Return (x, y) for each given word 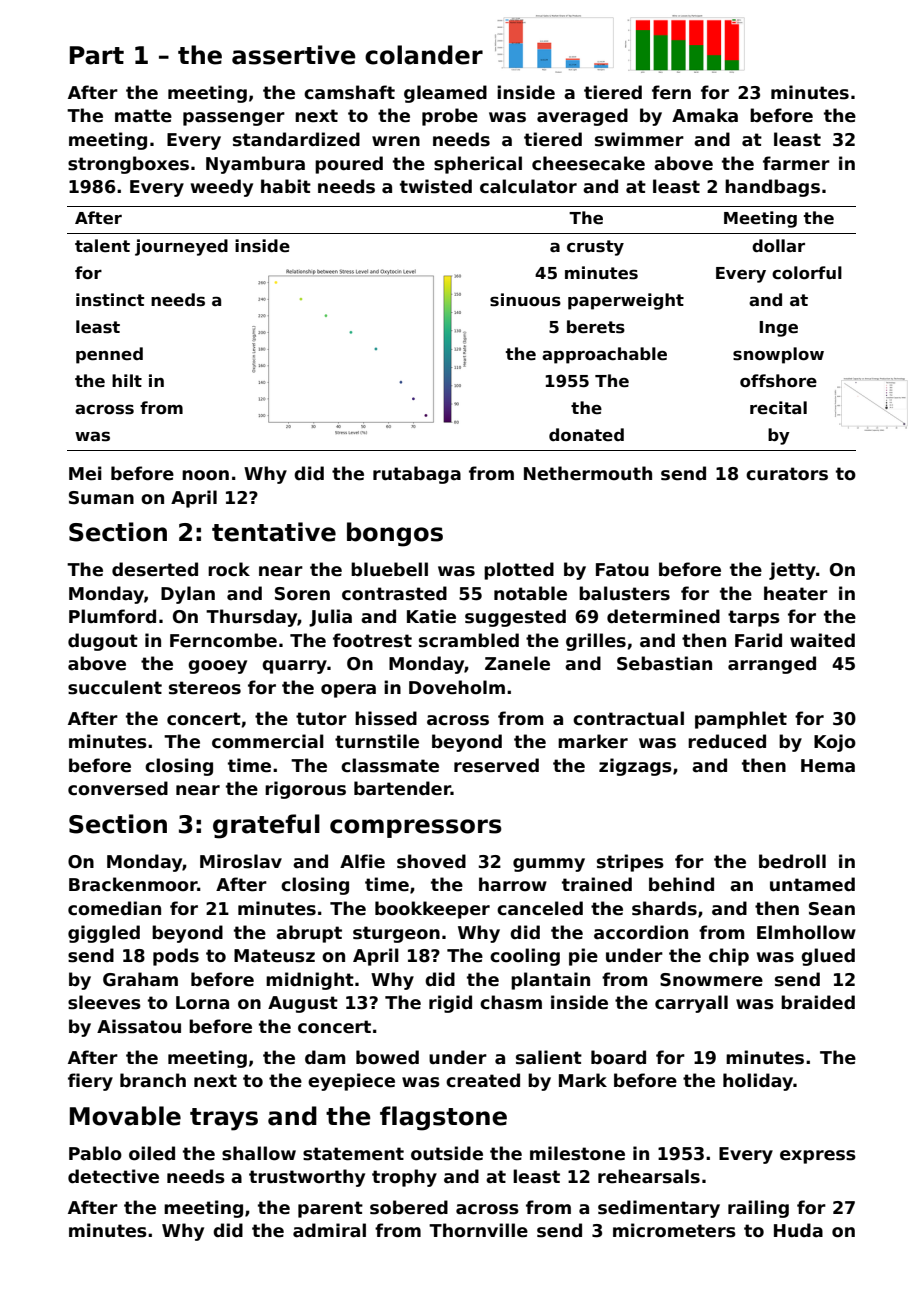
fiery (90, 1082)
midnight (310, 981)
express (818, 1157)
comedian (114, 908)
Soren (302, 594)
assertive (294, 55)
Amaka (705, 115)
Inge (778, 329)
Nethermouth (588, 473)
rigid (450, 1004)
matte (143, 116)
